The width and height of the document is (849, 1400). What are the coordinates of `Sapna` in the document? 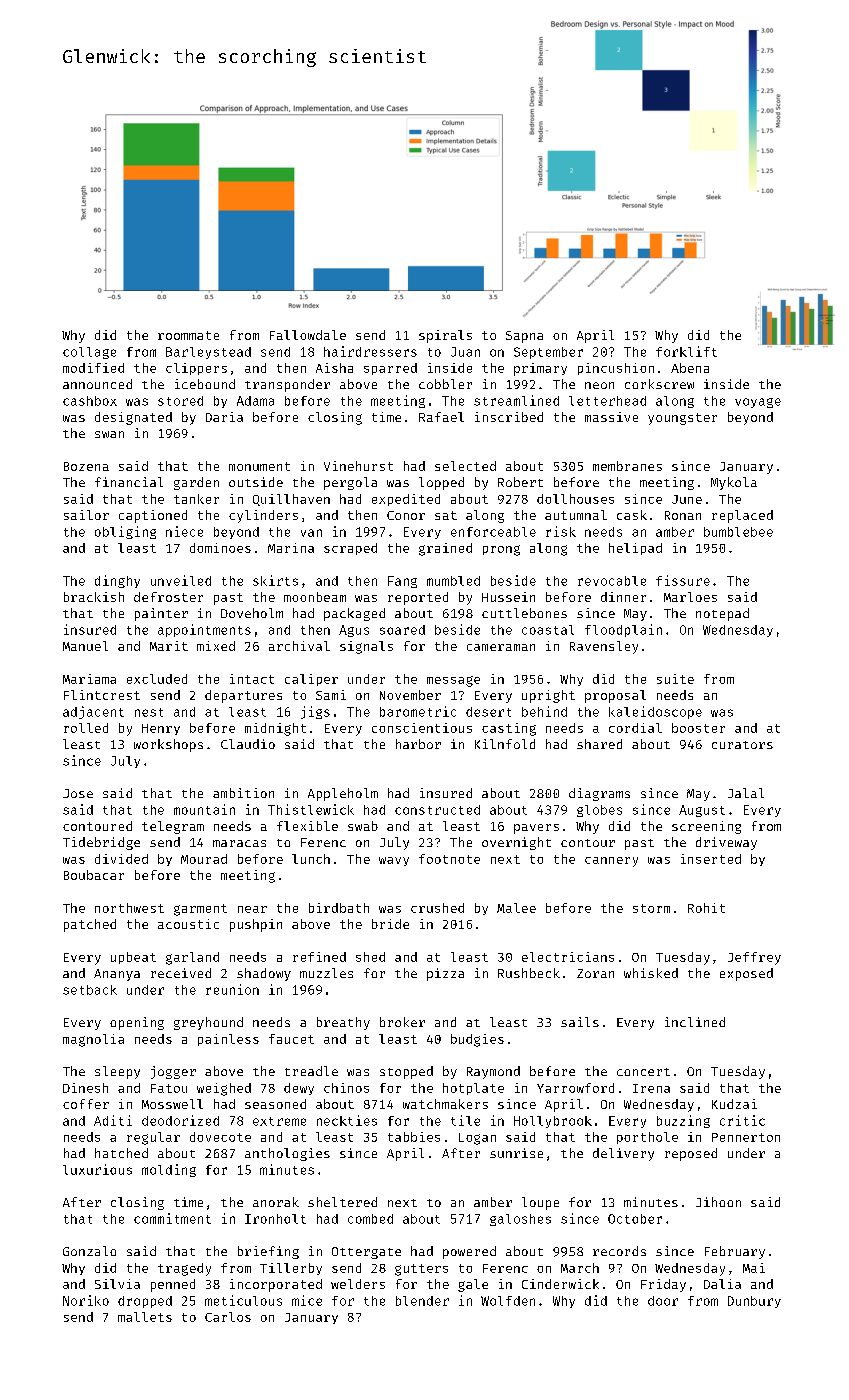 It's located at (524, 337).
